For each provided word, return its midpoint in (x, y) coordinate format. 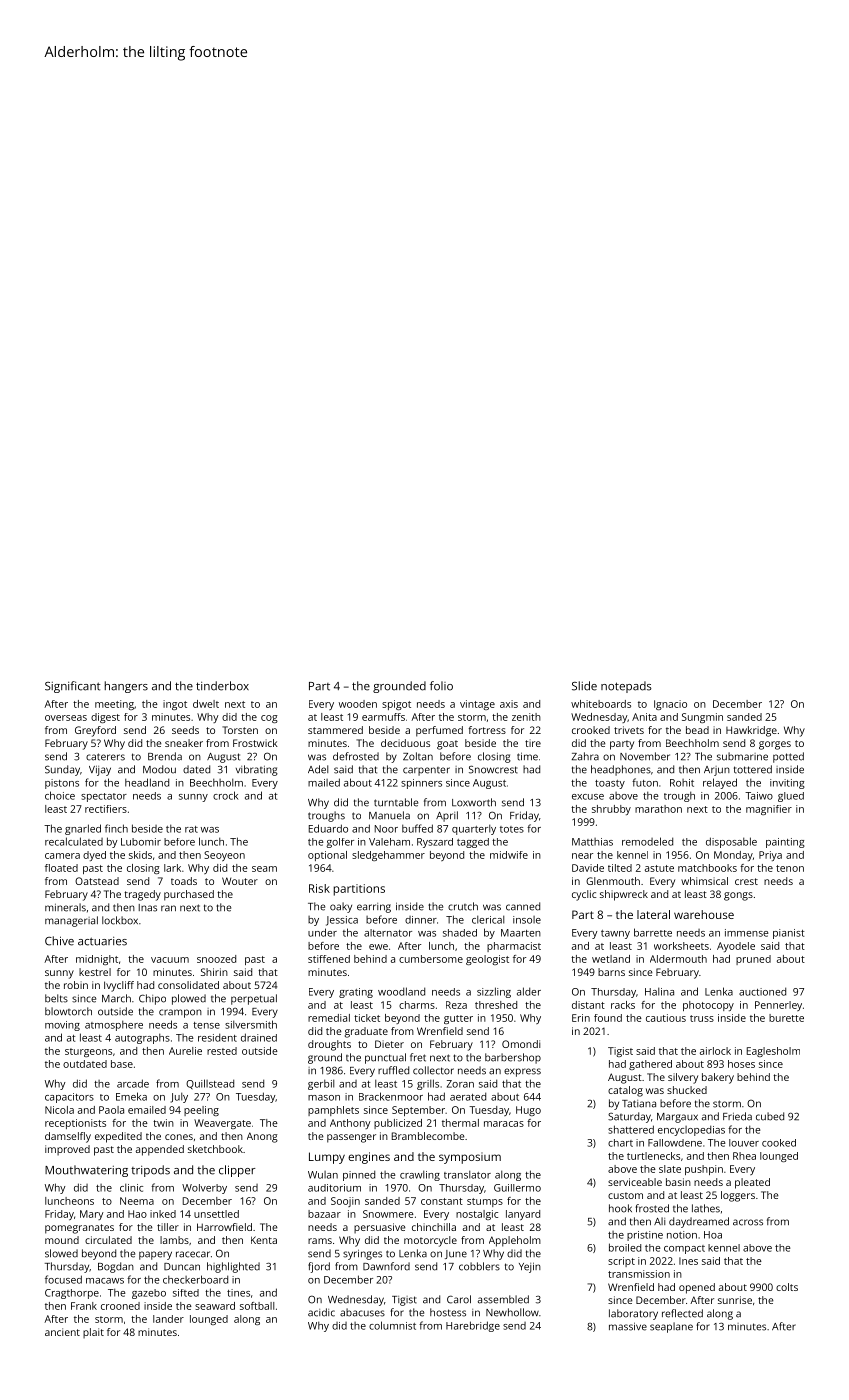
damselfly (68, 1137)
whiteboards (601, 704)
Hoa (713, 1235)
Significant (73, 687)
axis (509, 704)
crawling (420, 1175)
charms (417, 1005)
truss (702, 1018)
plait (93, 1333)
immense (747, 933)
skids (140, 855)
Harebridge (473, 1326)
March (116, 998)
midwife (509, 855)
